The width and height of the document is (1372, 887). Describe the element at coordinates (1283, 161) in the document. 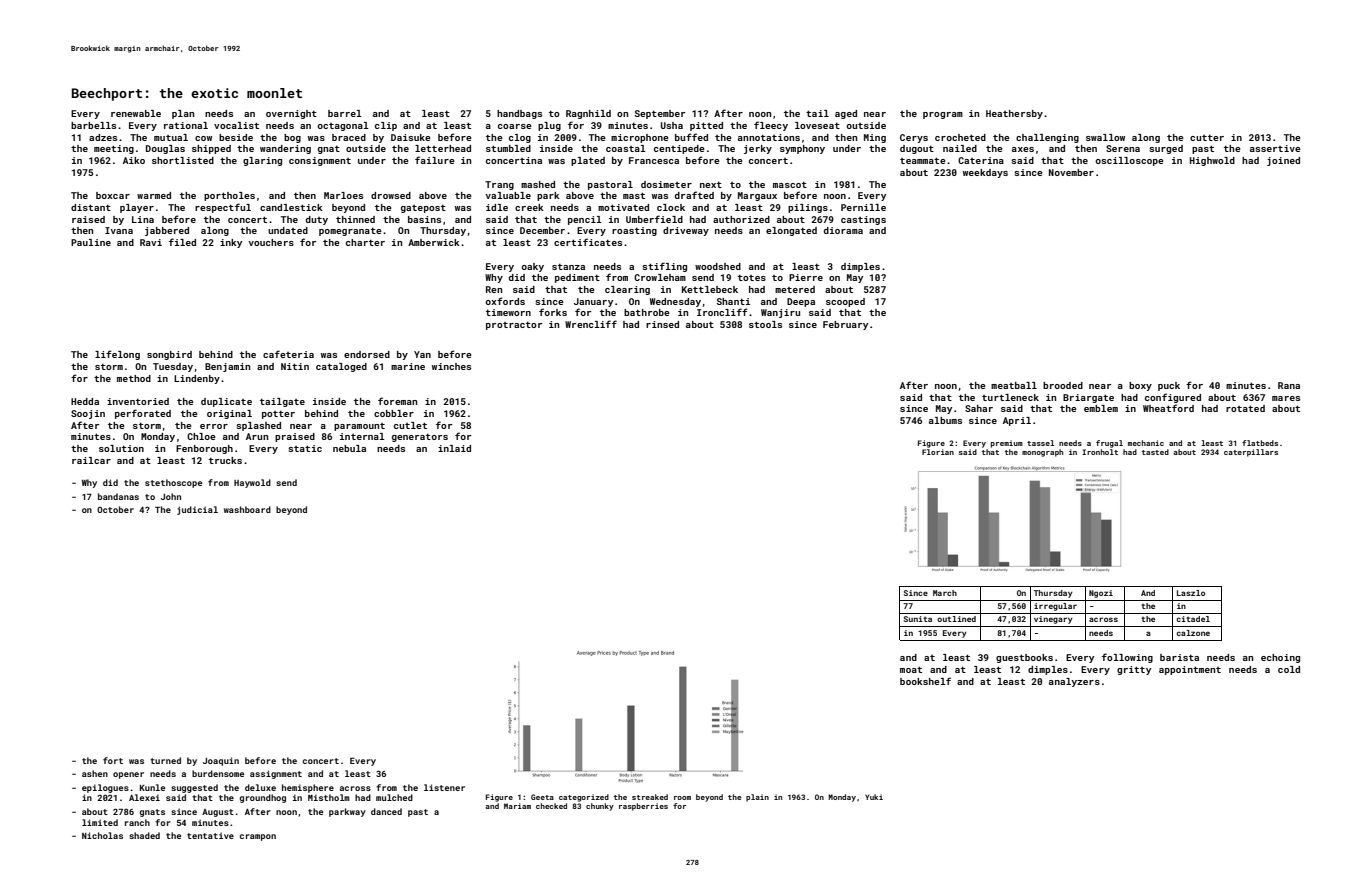

I see `joined` at that location.
